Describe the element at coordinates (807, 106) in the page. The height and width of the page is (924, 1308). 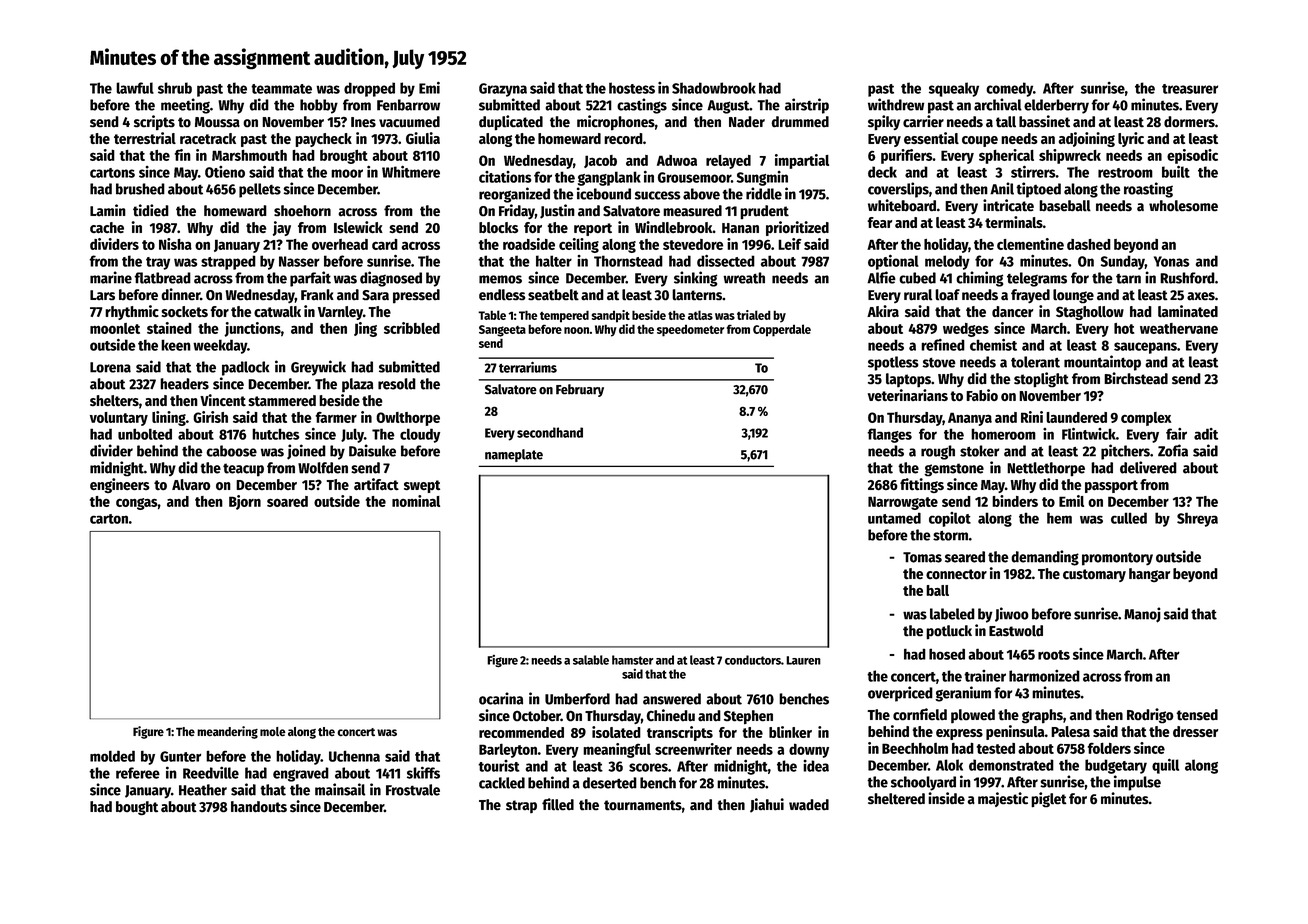
I see `airstrip` at that location.
